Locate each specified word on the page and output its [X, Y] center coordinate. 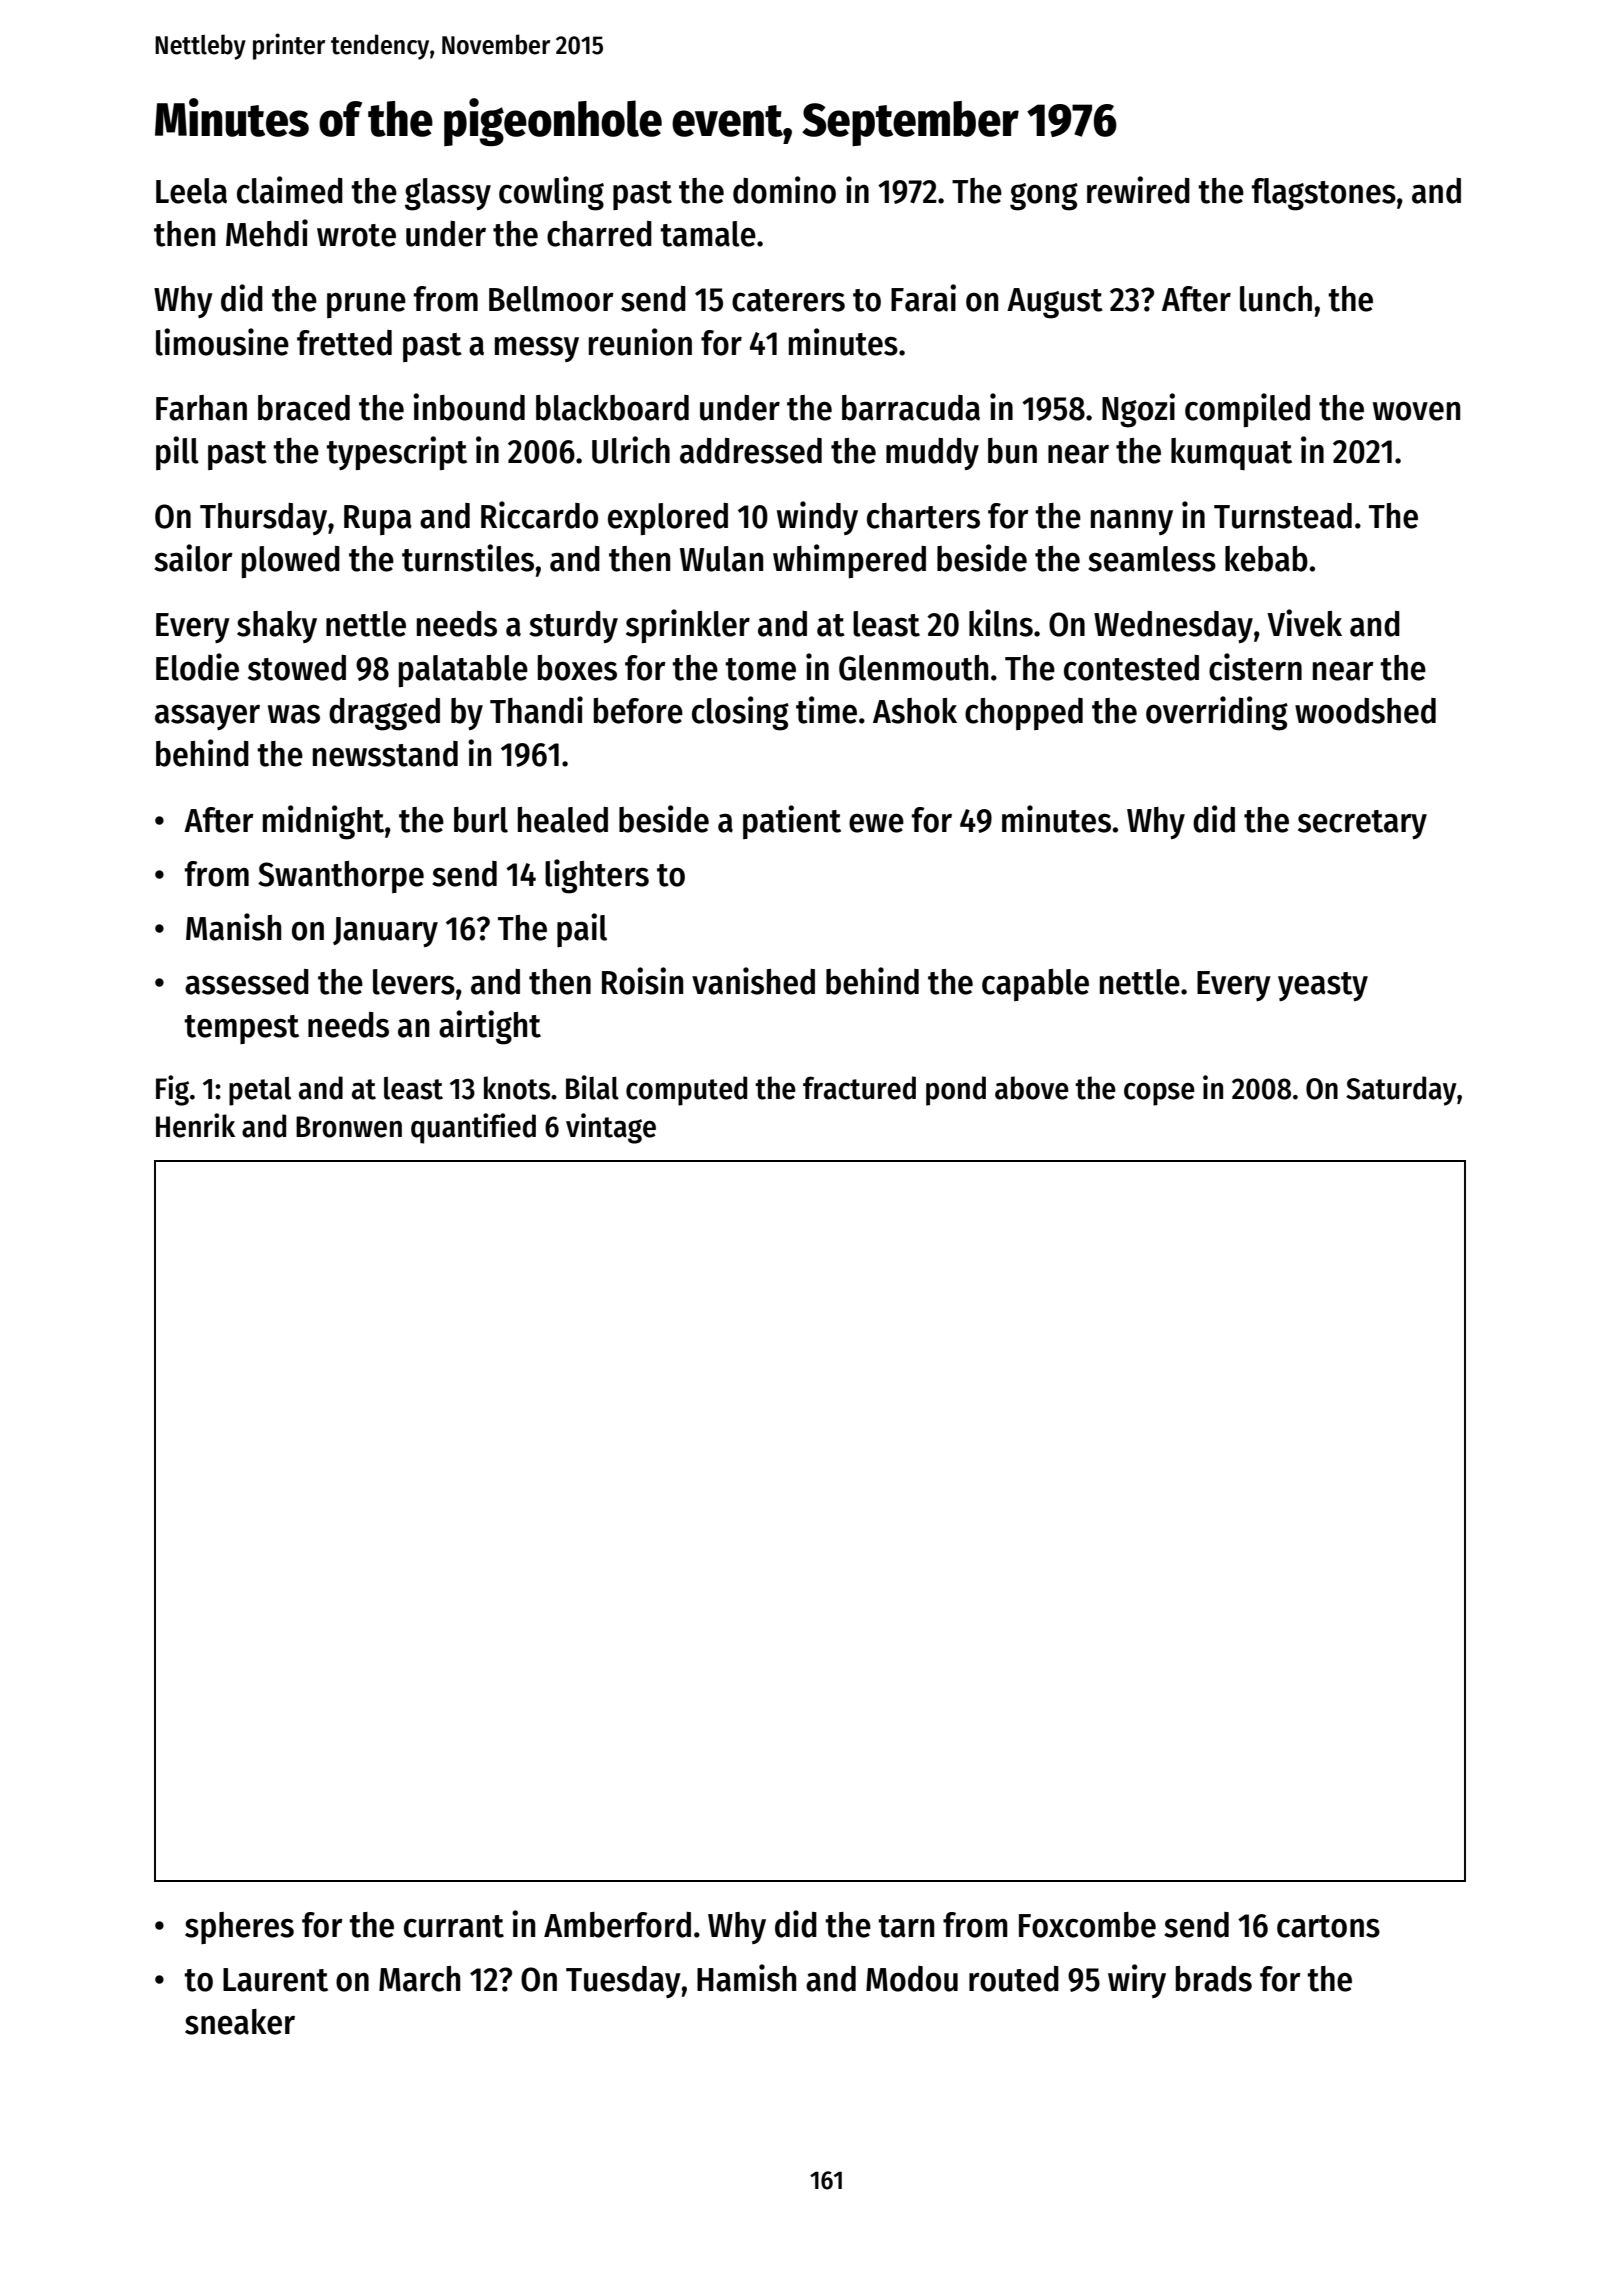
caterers [788, 300]
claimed [290, 190]
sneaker [240, 2022]
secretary [1362, 824]
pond [956, 1091]
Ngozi [1138, 410]
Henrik [195, 1125]
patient [792, 822]
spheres [239, 1928]
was [294, 714]
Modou [912, 1979]
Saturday [1401, 1091]
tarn [906, 1926]
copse [1159, 1094]
